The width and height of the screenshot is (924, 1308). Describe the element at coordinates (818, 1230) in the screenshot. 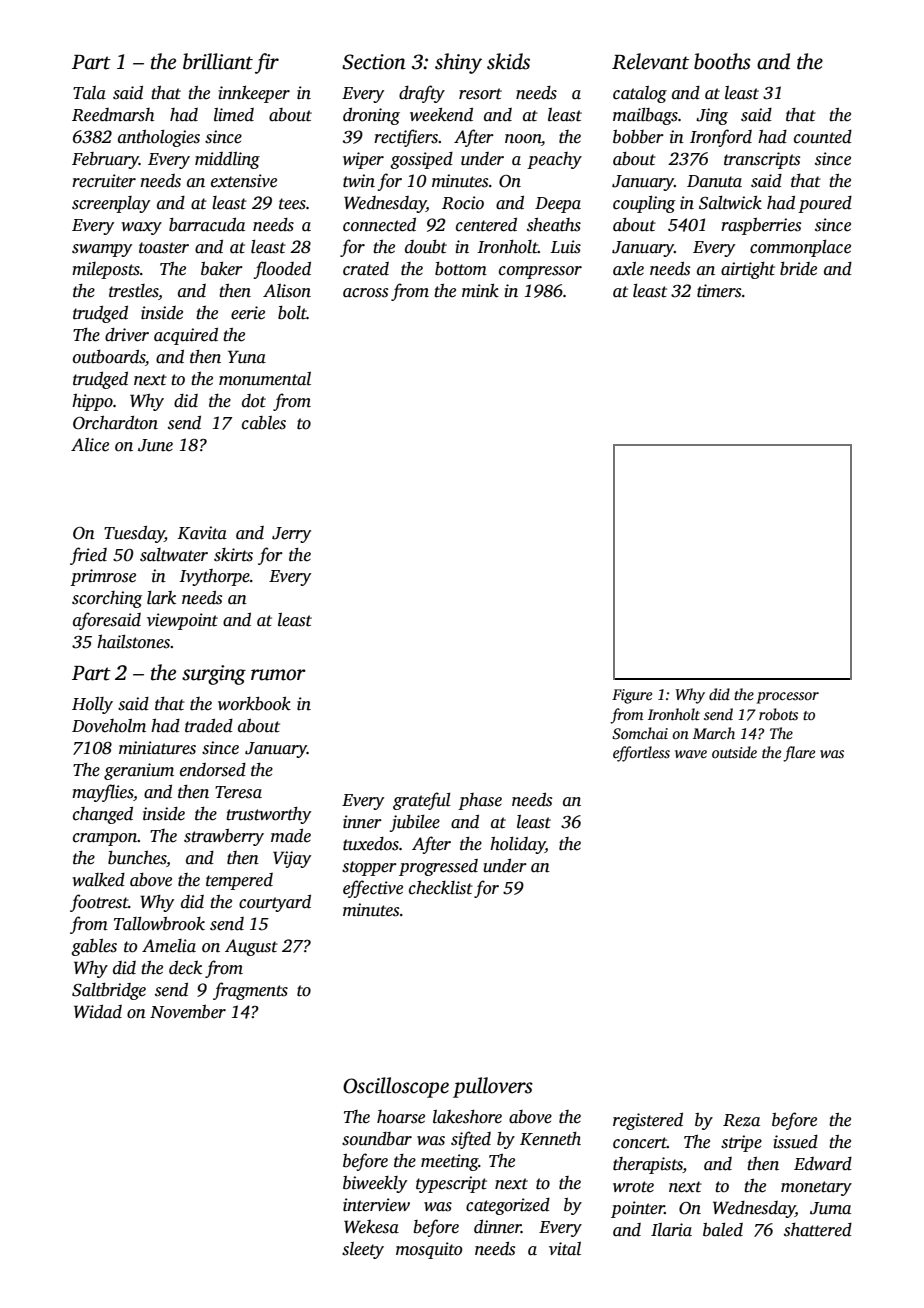

I see `shattered` at that location.
